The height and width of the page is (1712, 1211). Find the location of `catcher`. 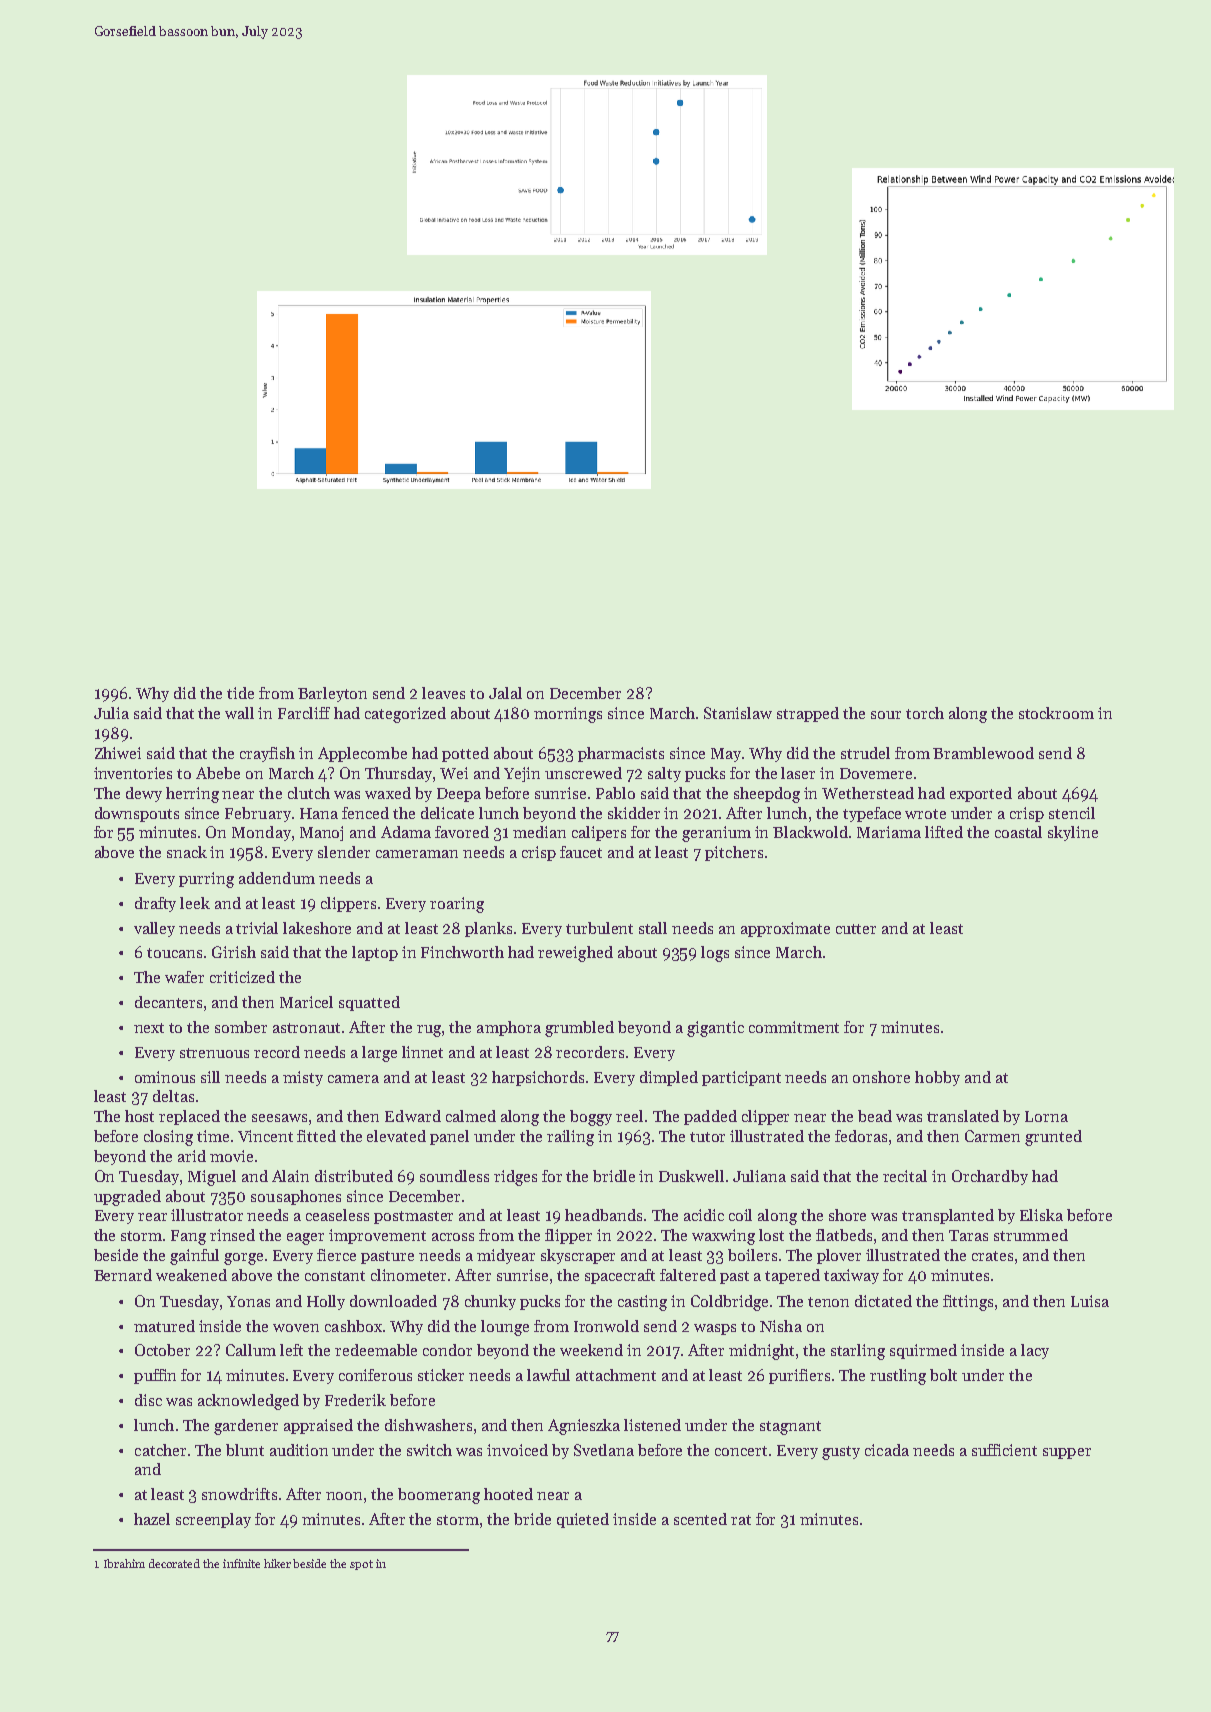

catcher is located at coordinates (160, 1450).
